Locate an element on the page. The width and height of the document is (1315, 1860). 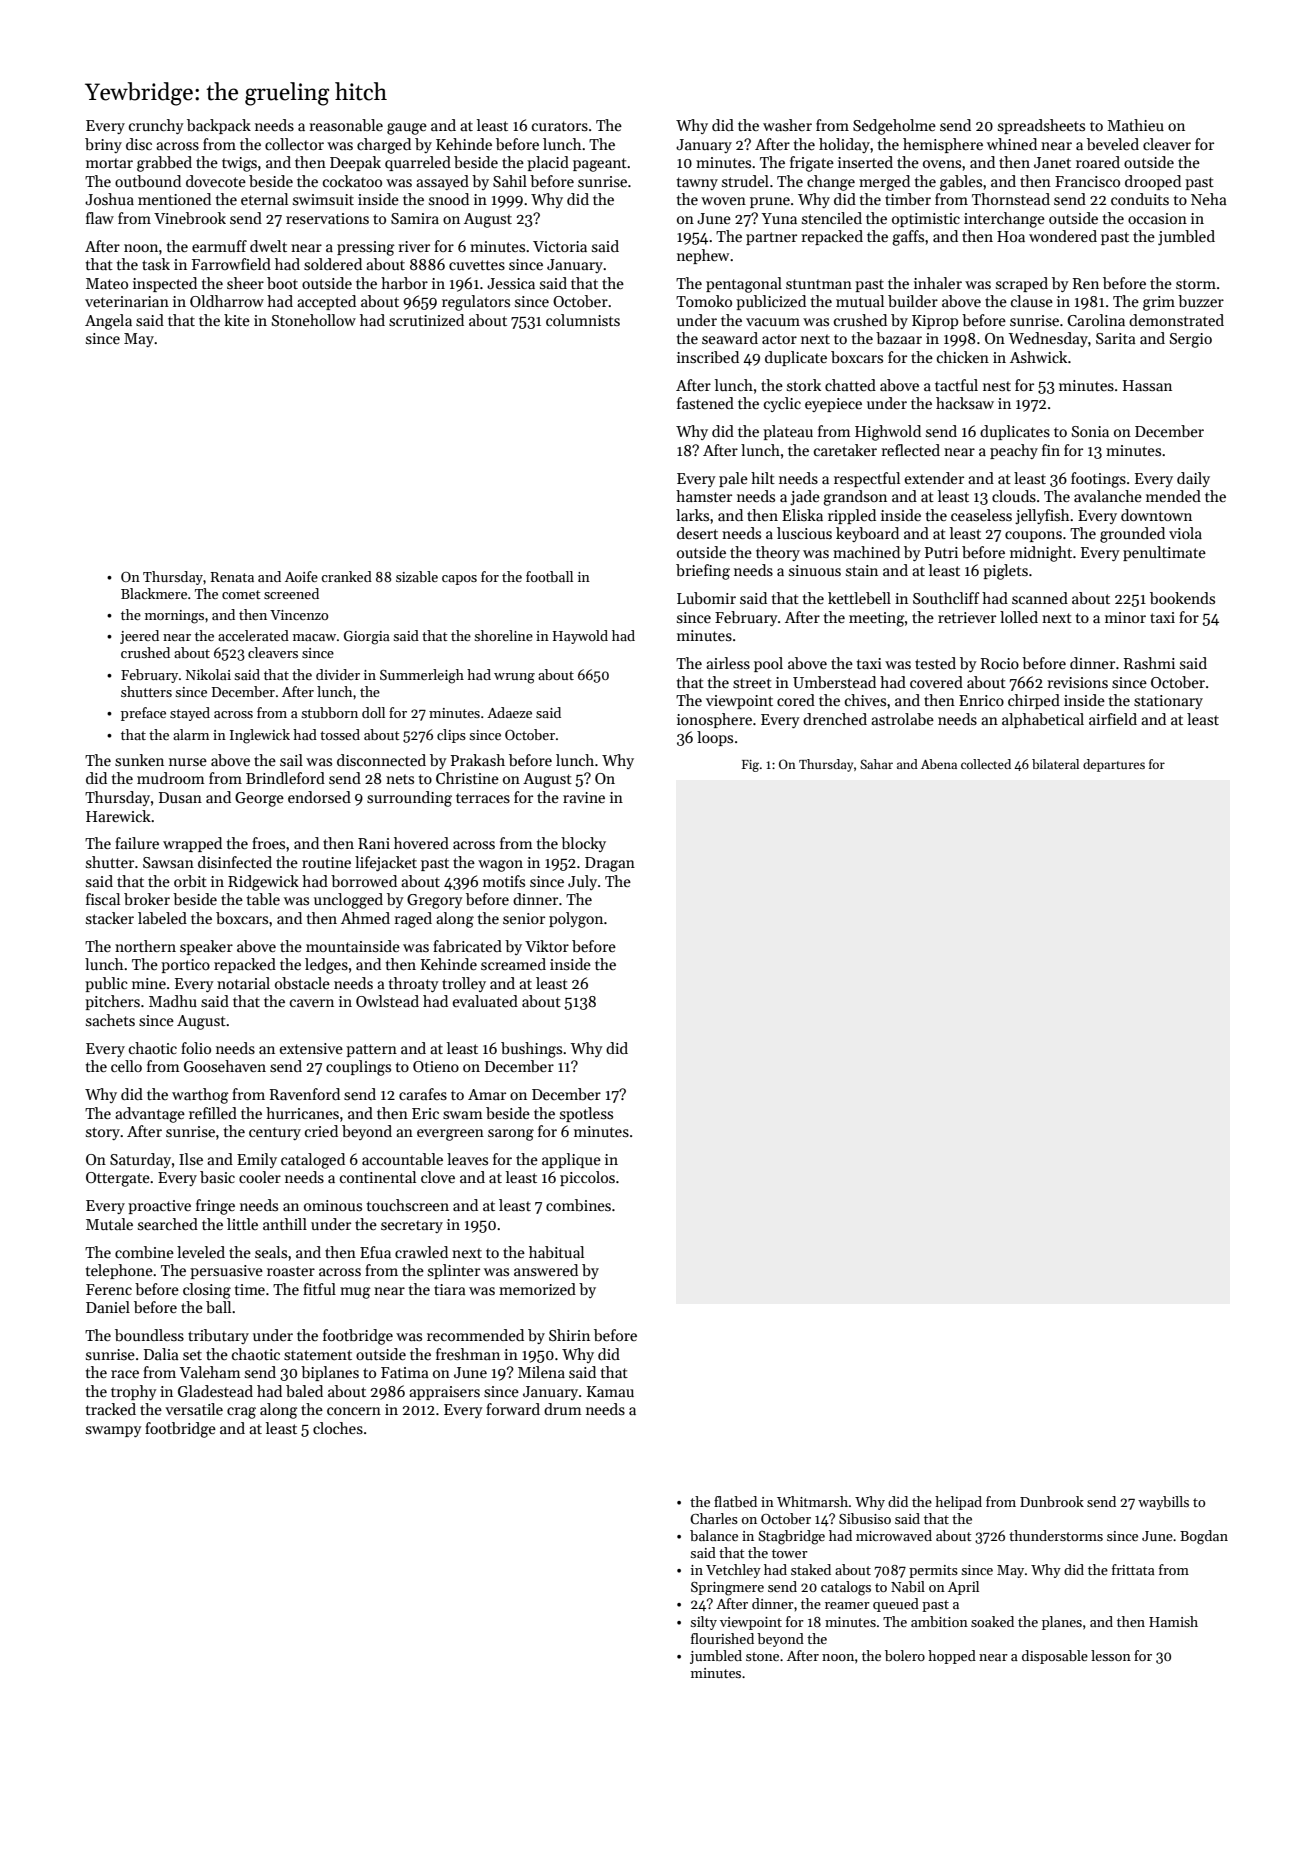
reasonable is located at coordinates (346, 125).
